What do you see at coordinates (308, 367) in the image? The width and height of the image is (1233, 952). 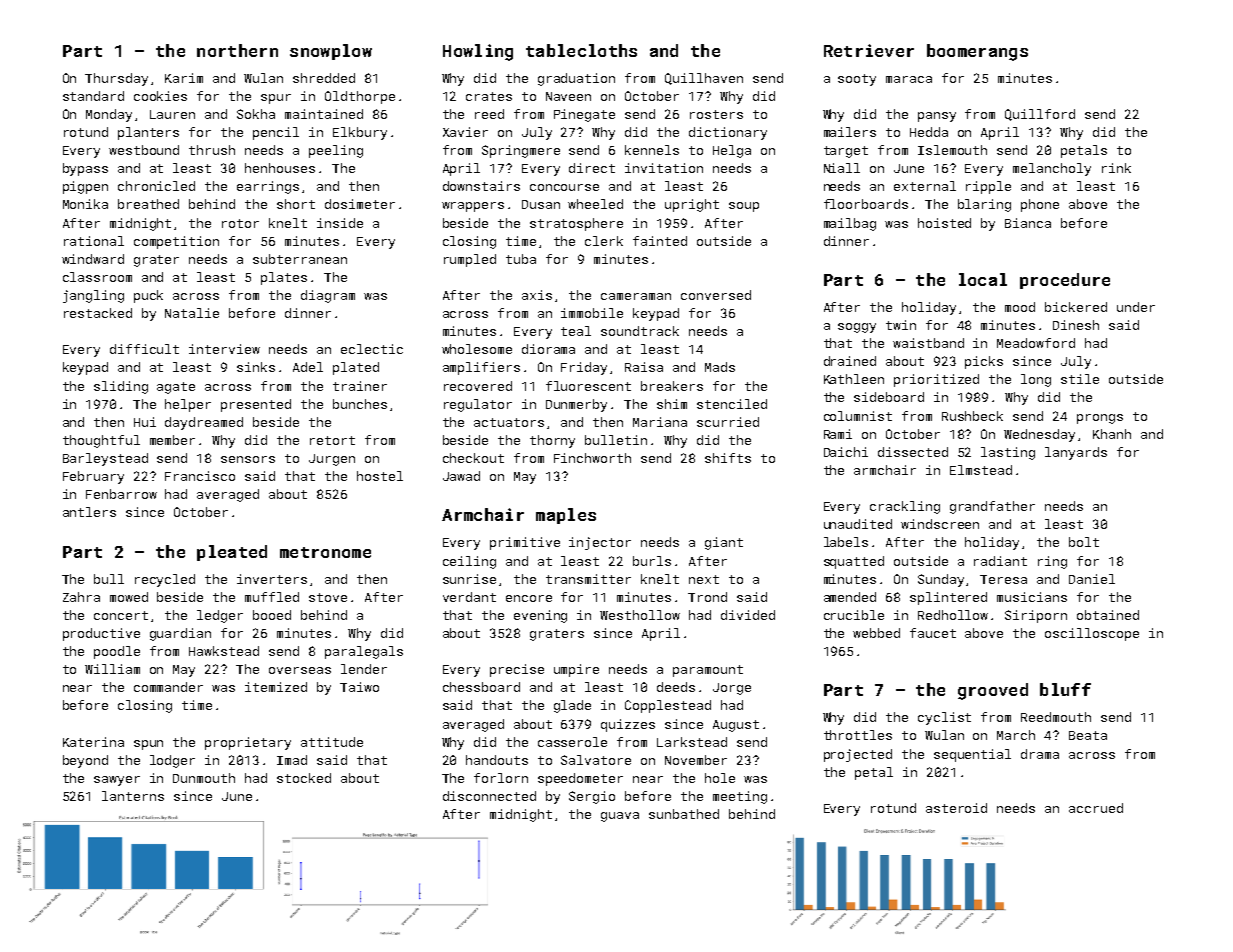 I see `Adel` at bounding box center [308, 367].
